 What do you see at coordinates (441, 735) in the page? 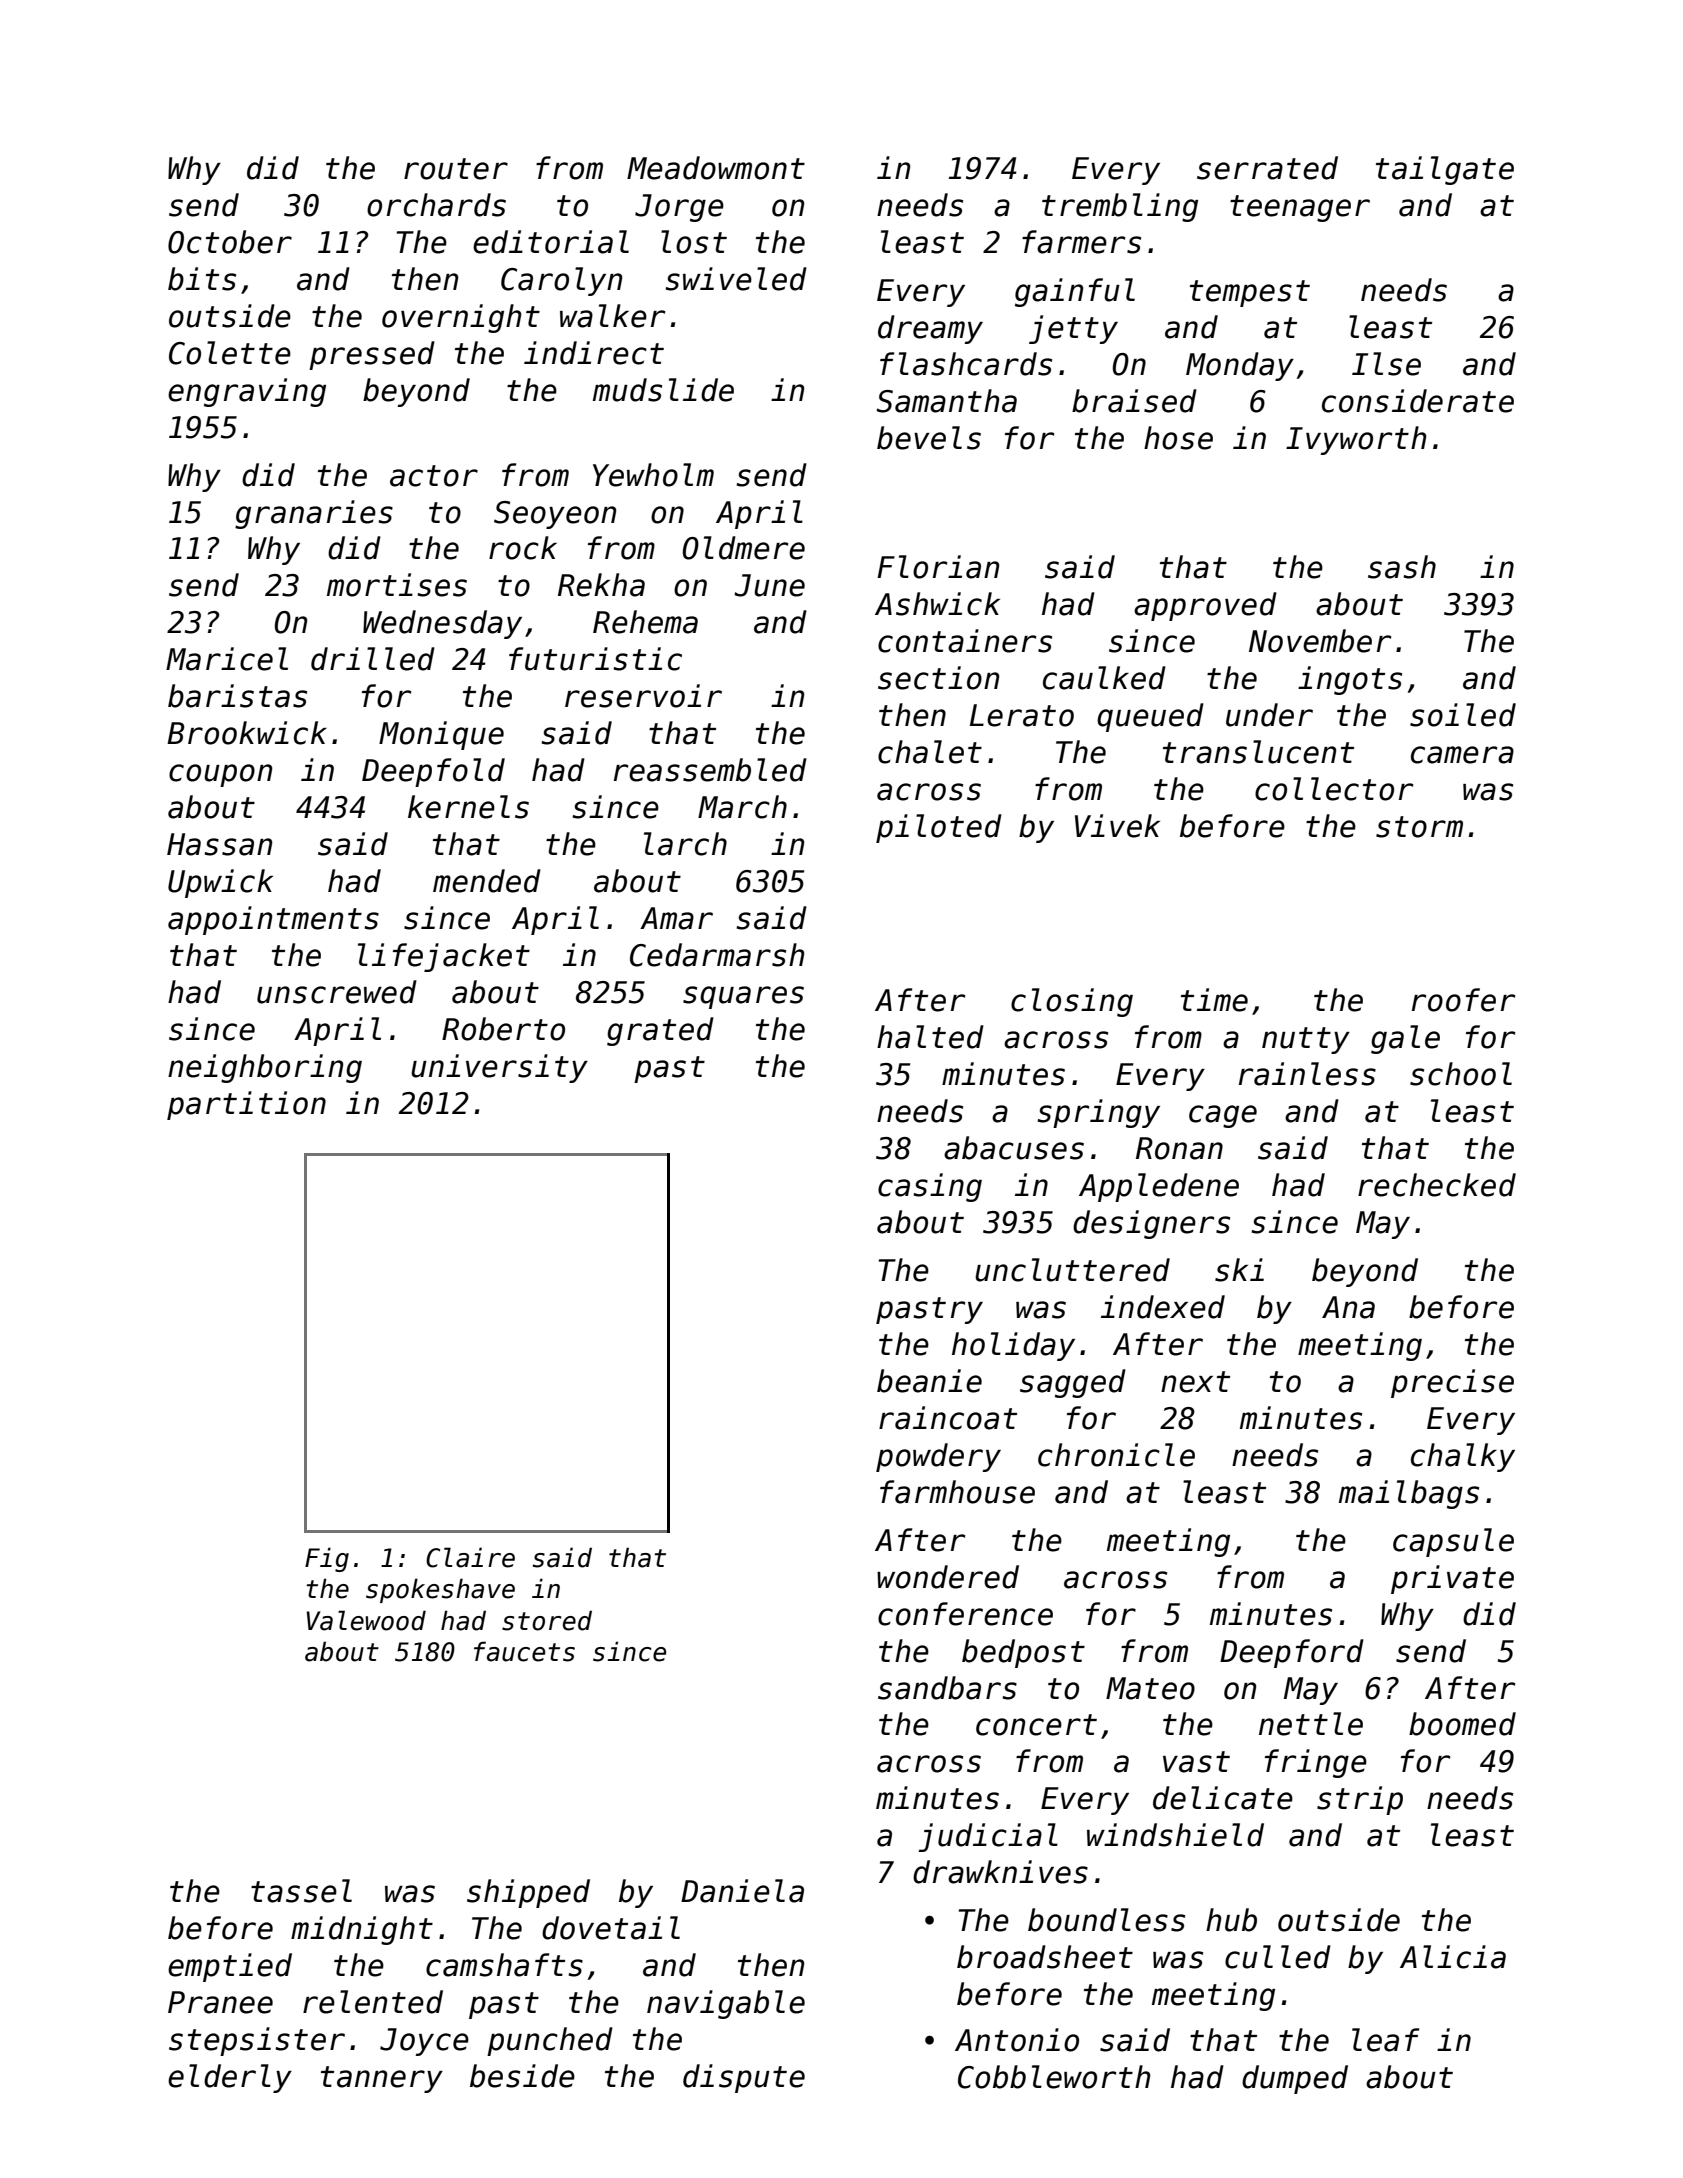
I see `Monique` at bounding box center [441, 735].
